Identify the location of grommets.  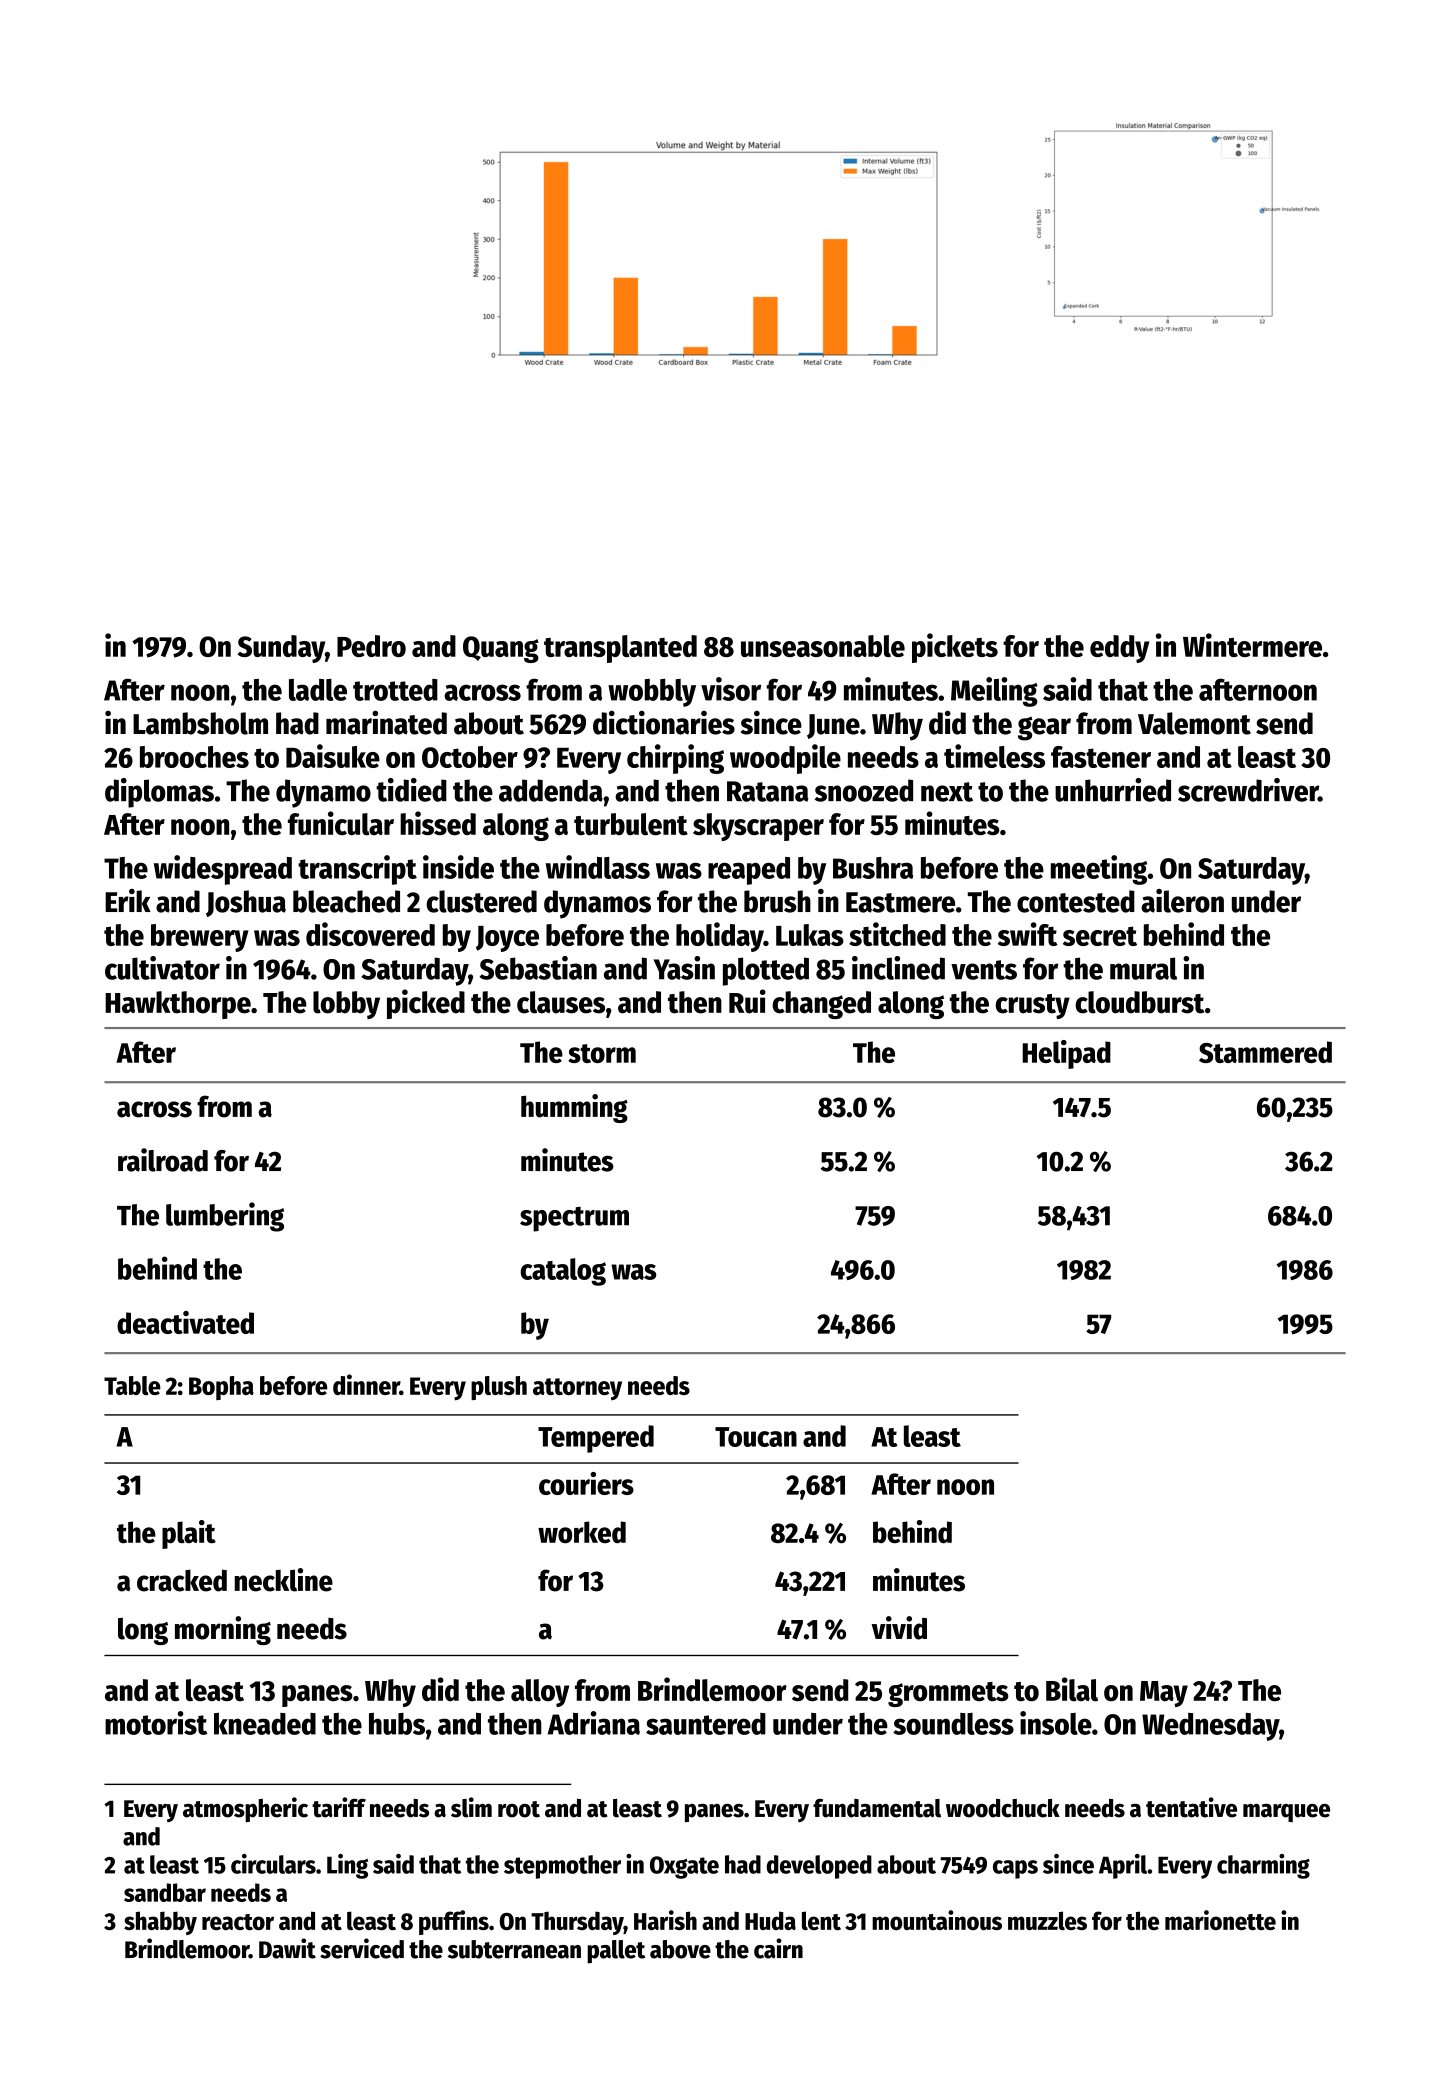
(948, 1694).
